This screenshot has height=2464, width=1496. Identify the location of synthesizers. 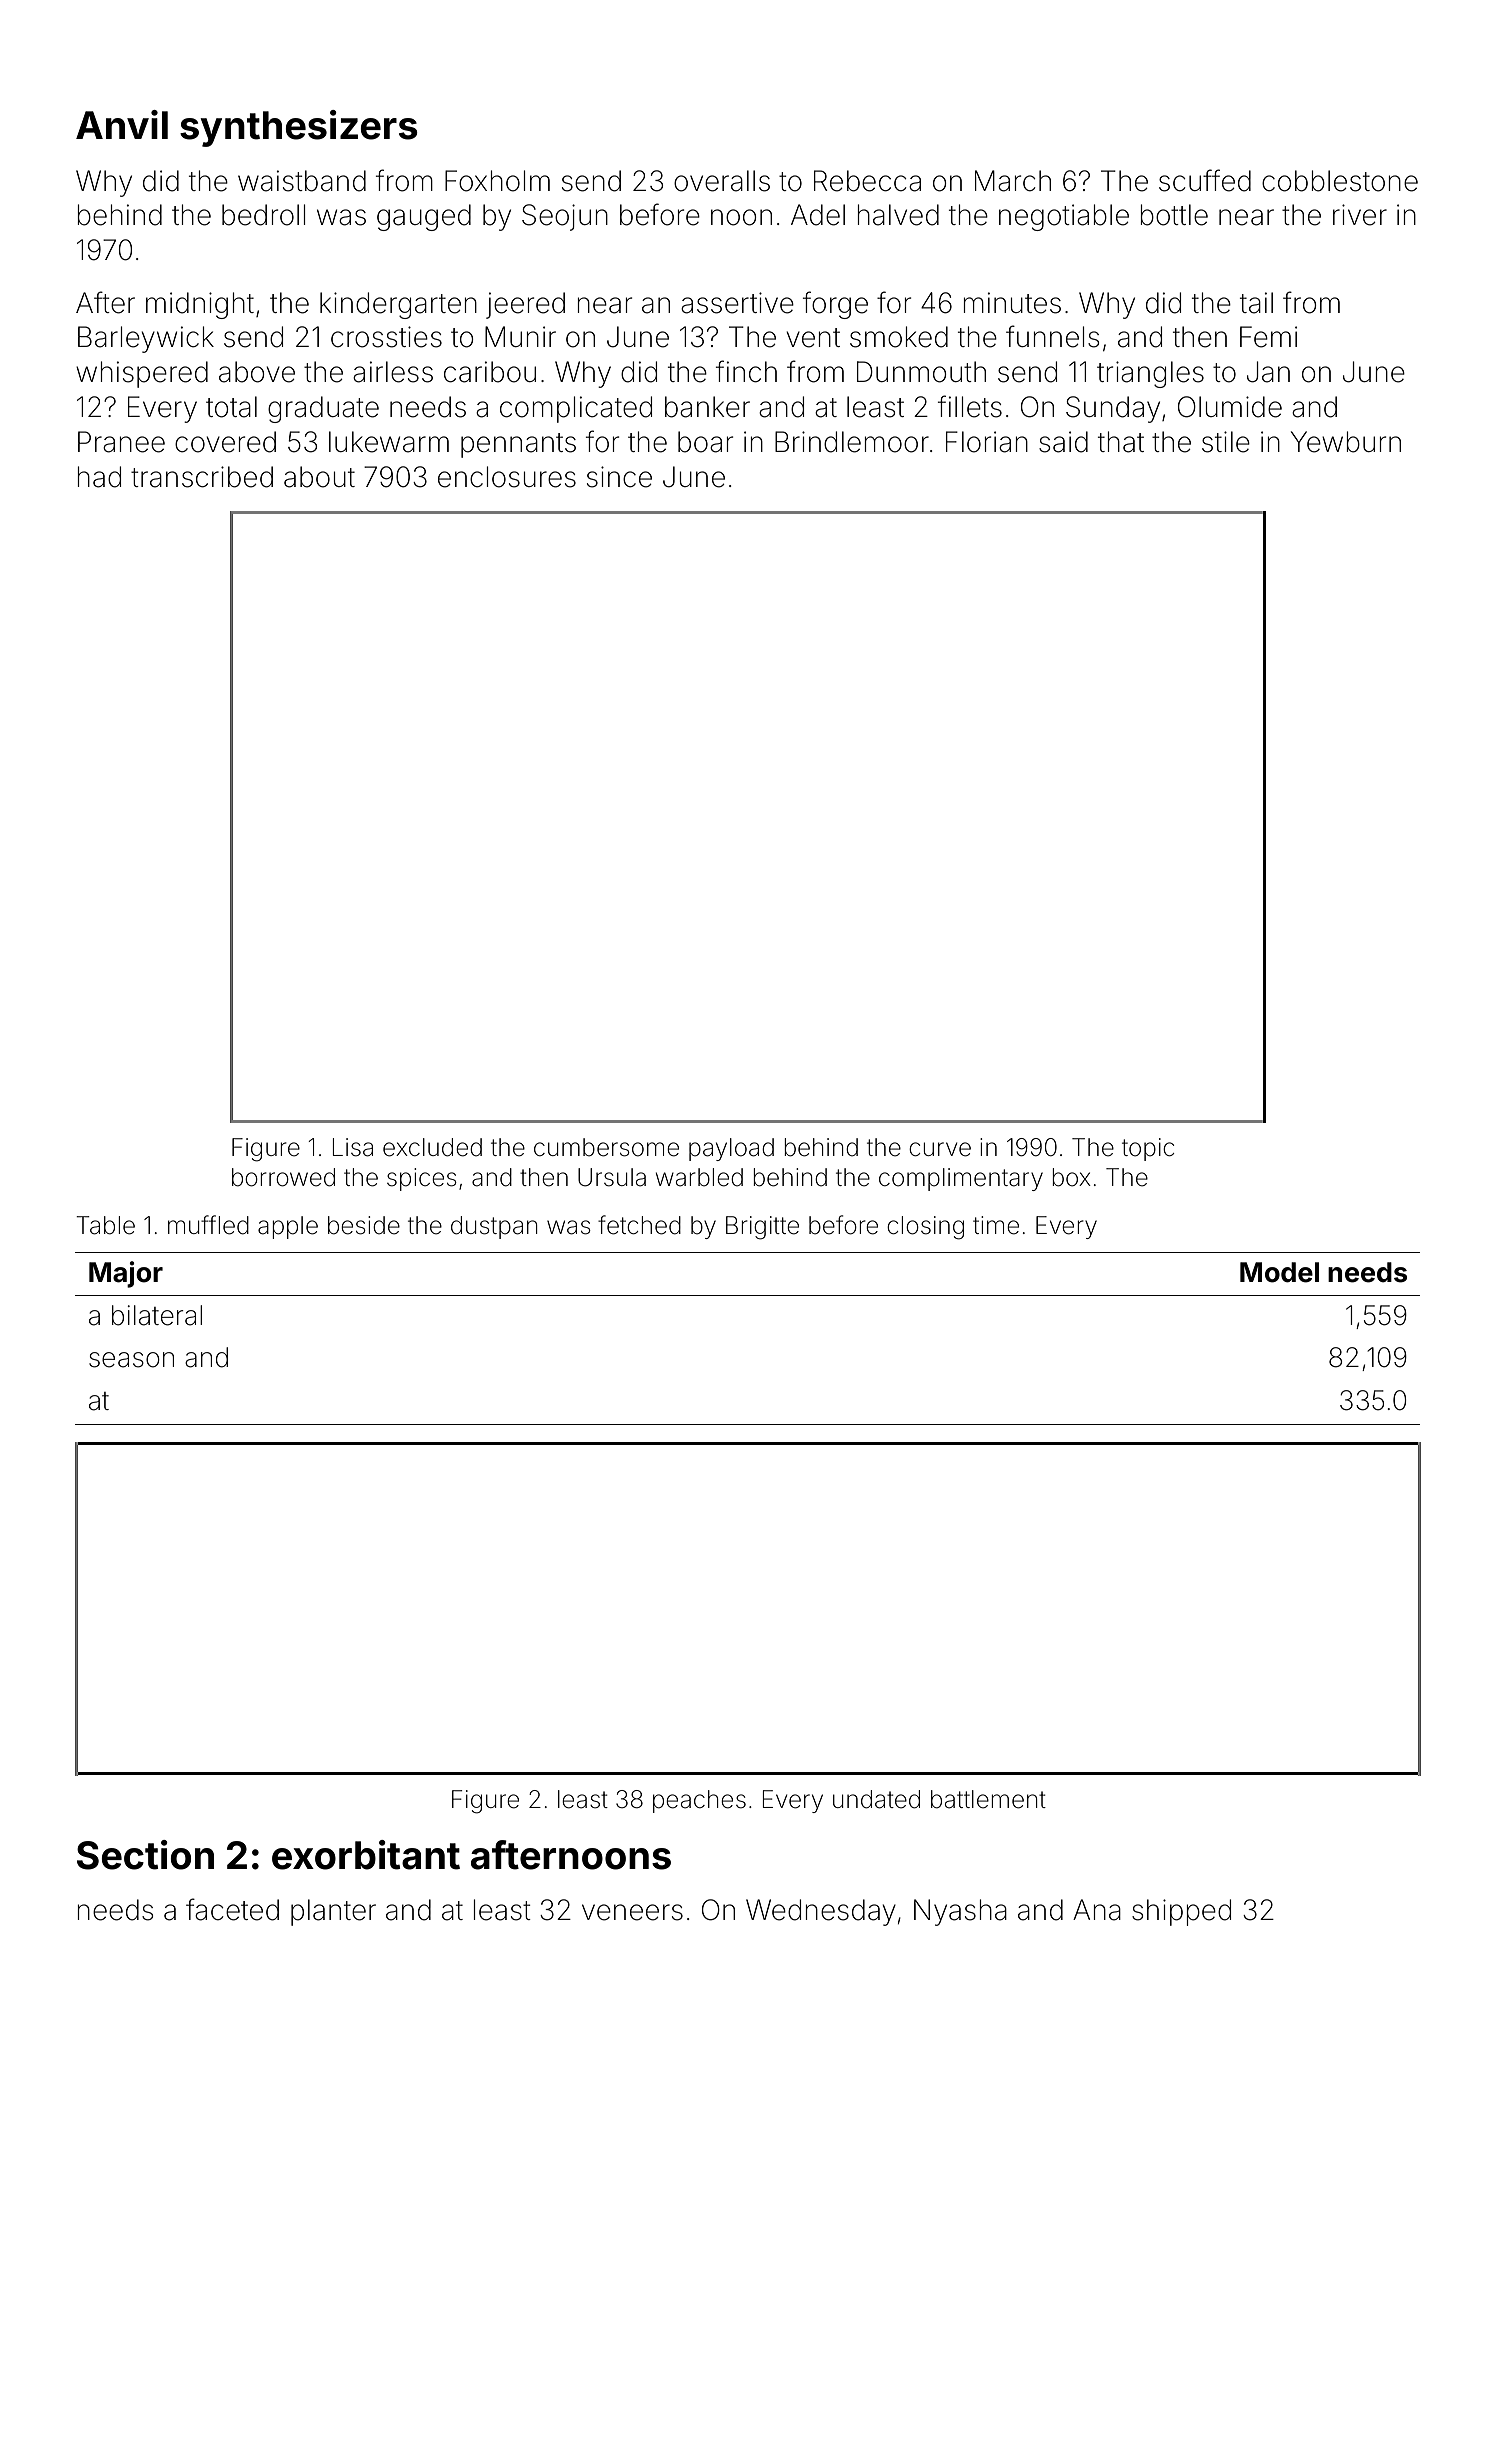
(299, 128).
